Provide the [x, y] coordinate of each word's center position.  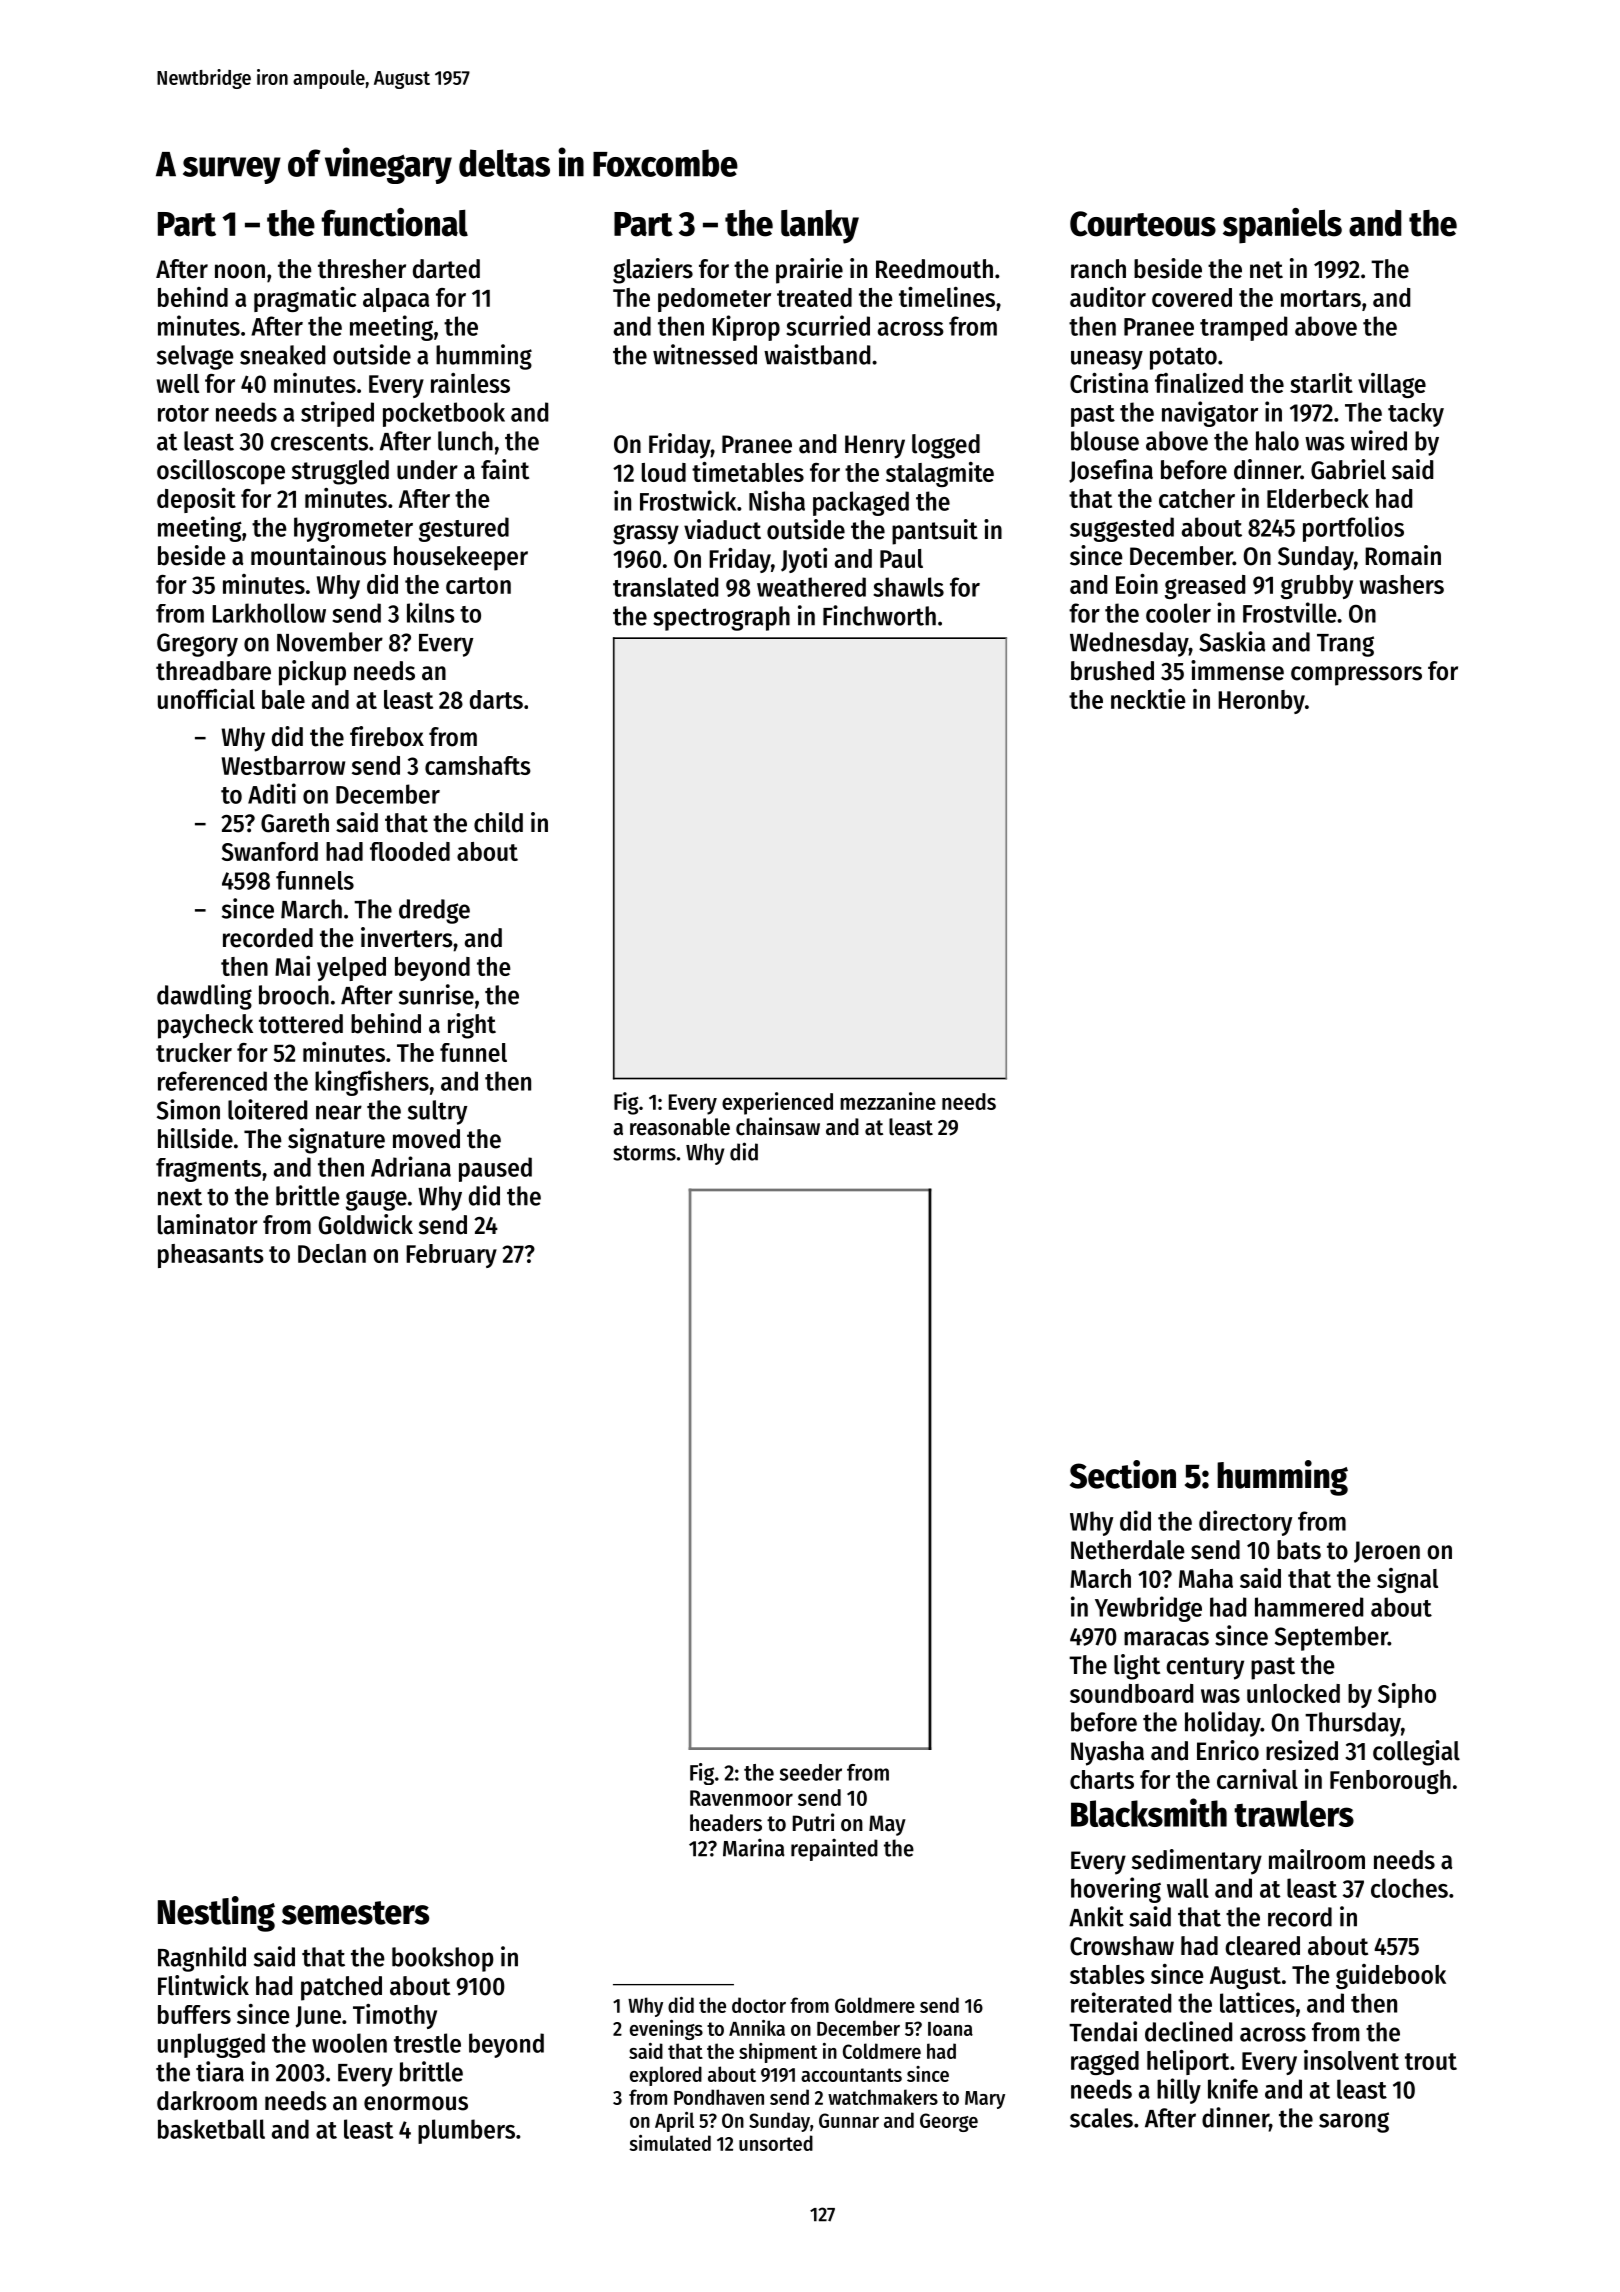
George [949, 2122]
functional [395, 222]
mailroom [1317, 1859]
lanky [820, 227]
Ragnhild [202, 1959]
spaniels [1282, 226]
